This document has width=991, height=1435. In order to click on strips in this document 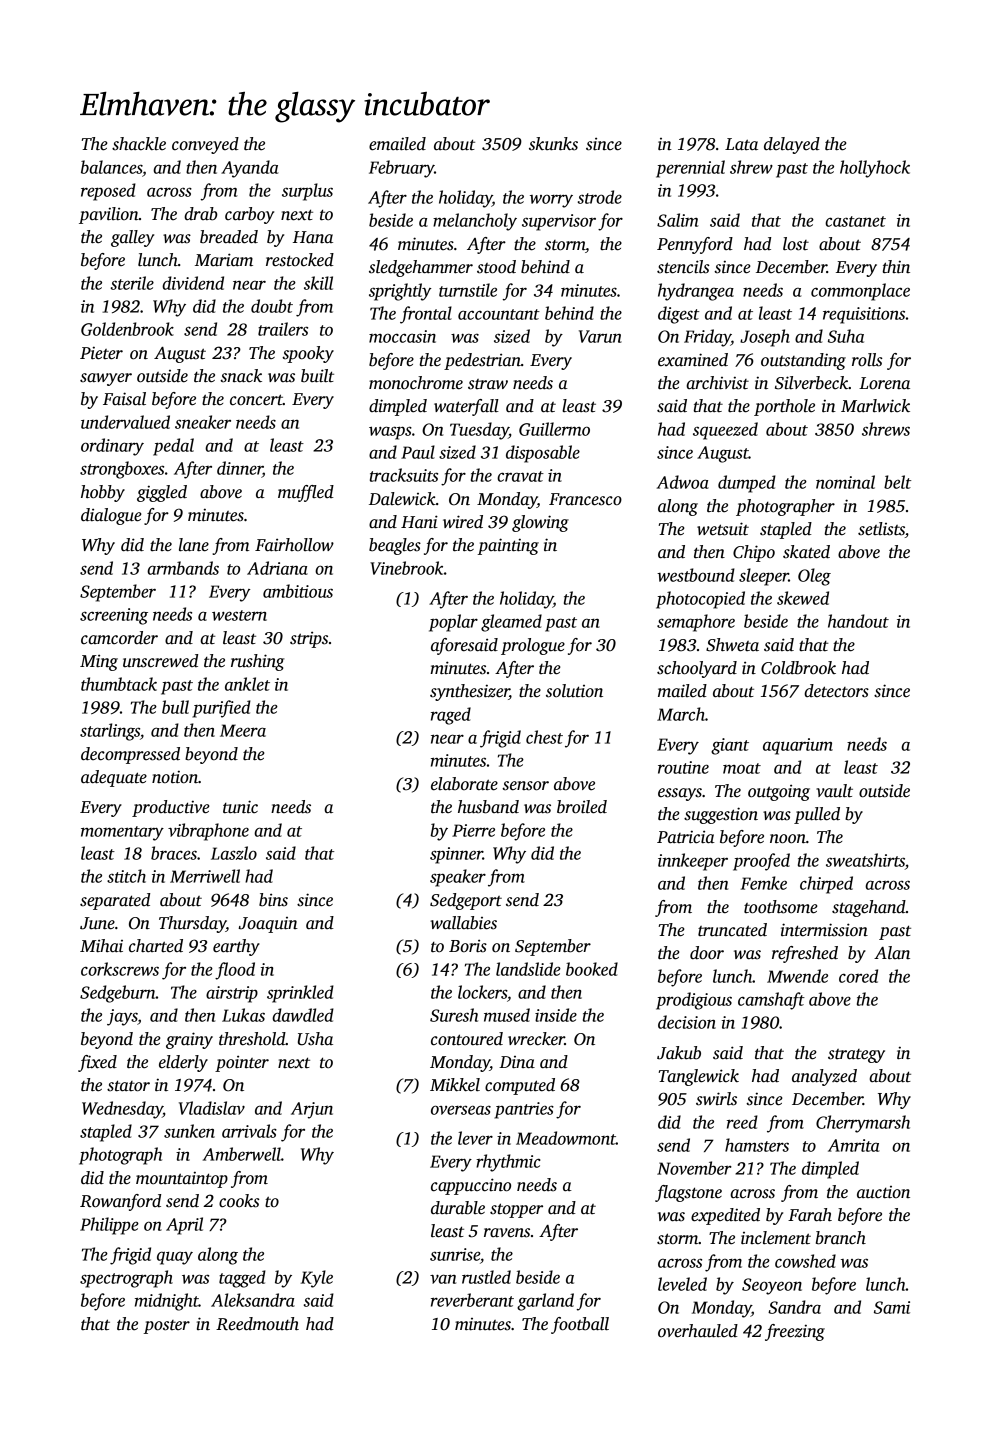, I will do `click(309, 639)`.
